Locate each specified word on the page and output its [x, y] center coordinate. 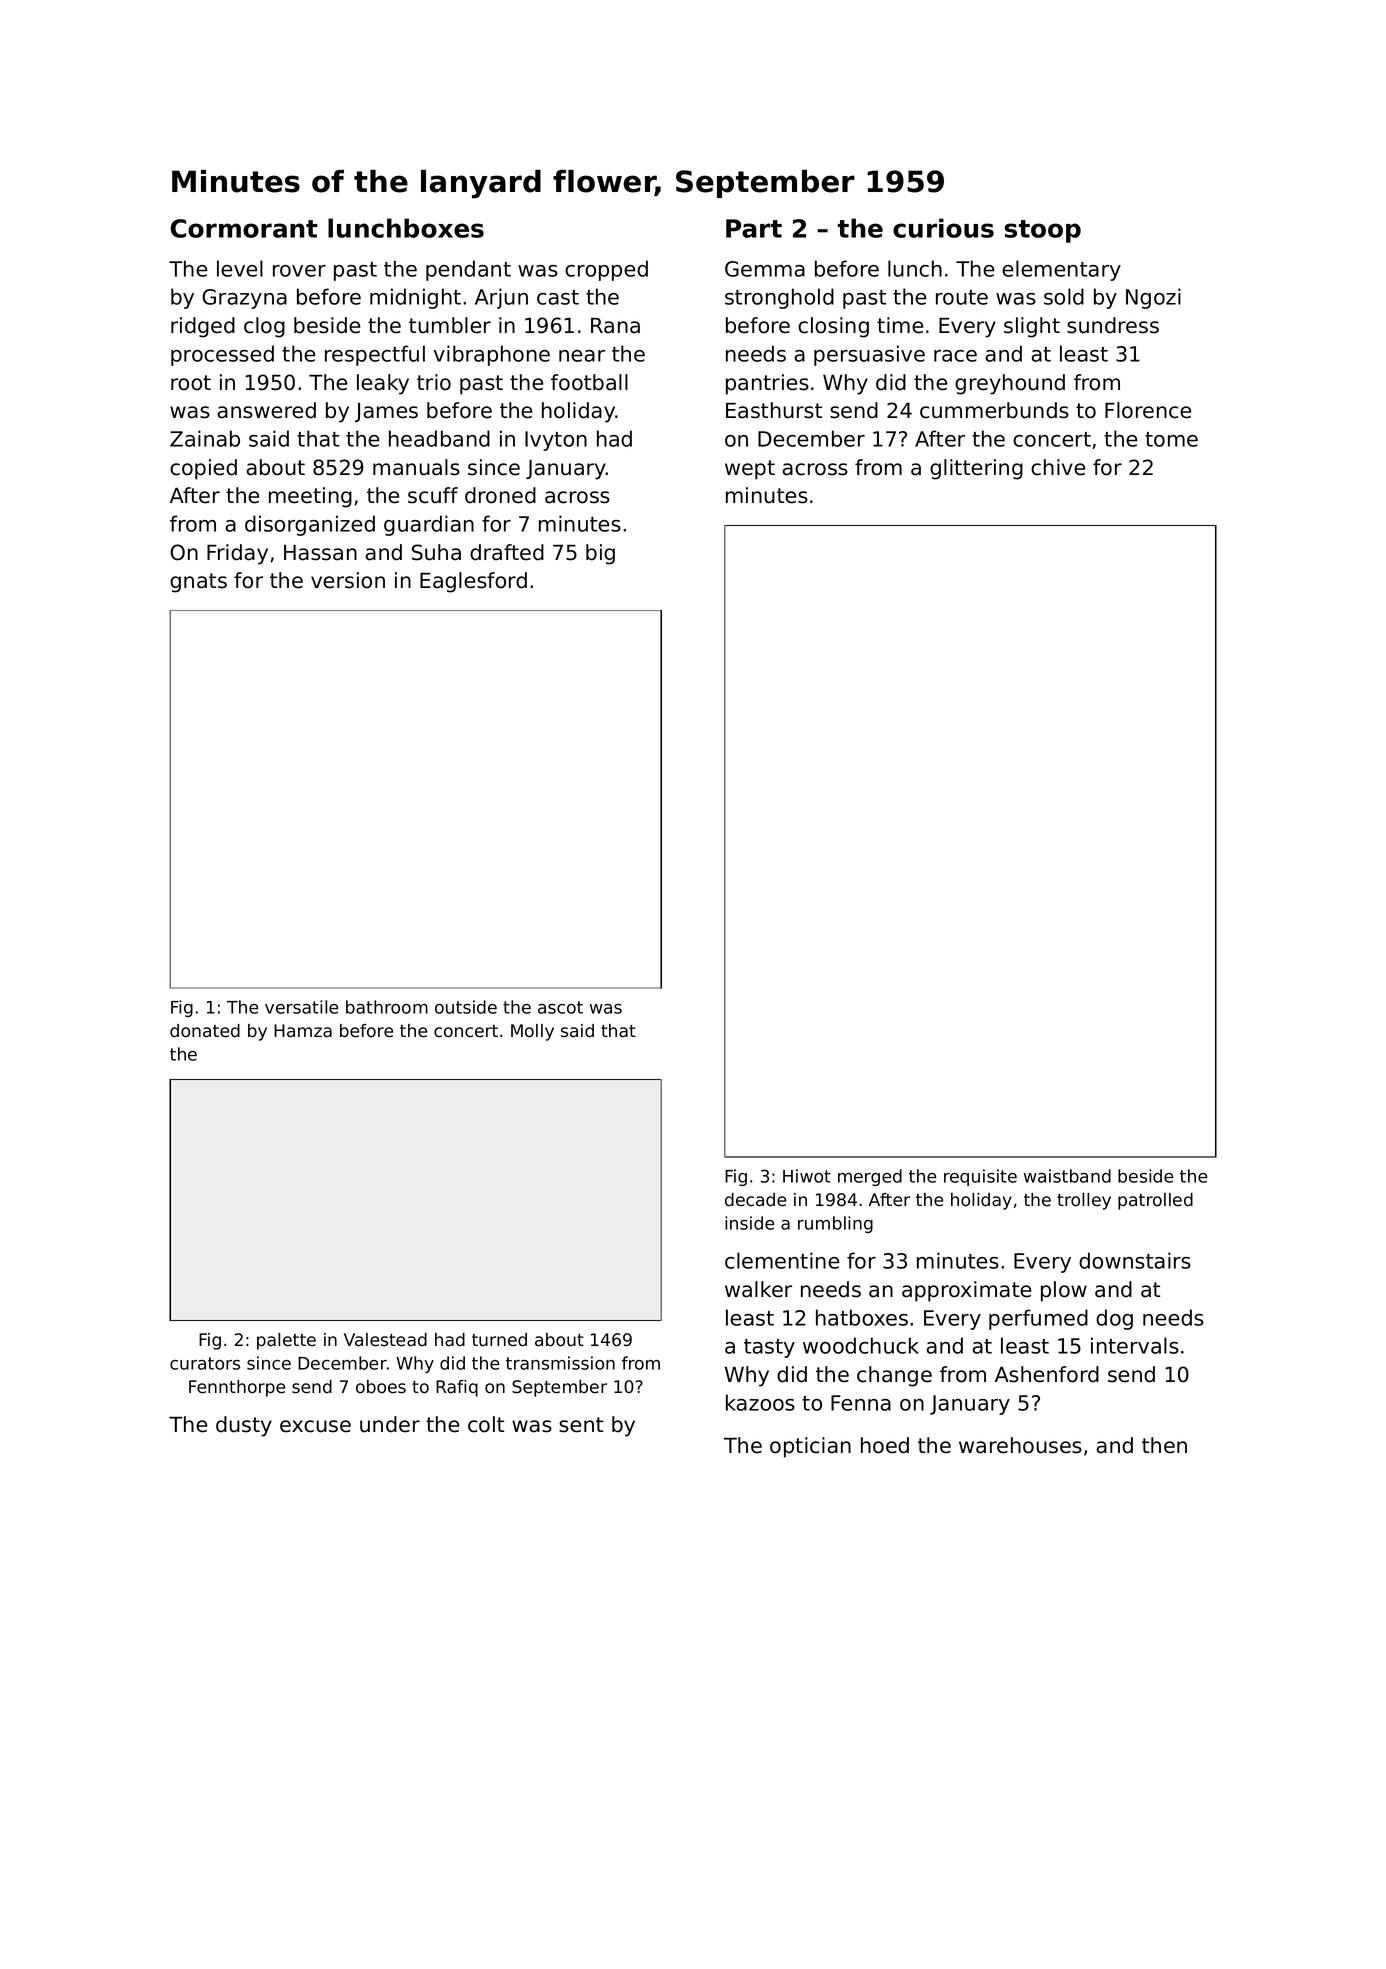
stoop [1043, 231]
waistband [1067, 1176]
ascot [560, 1007]
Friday [237, 554]
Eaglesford [473, 582]
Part [754, 228]
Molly [532, 1032]
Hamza [303, 1031]
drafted [507, 552]
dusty [244, 1426]
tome [1171, 439]
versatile [301, 1007]
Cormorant [244, 228]
